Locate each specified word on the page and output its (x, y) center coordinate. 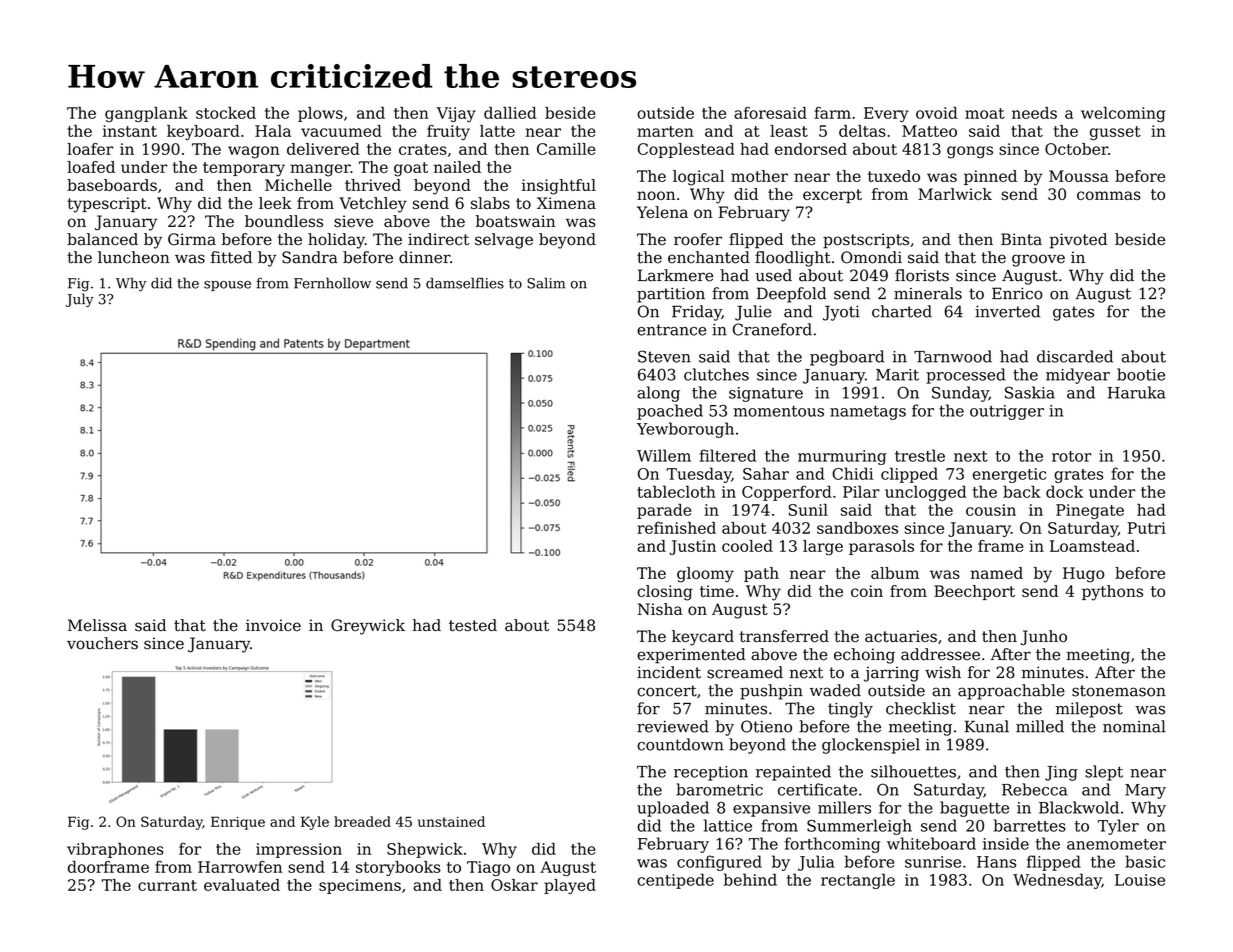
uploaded (673, 809)
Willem (664, 455)
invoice (273, 625)
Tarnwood (953, 356)
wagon (254, 152)
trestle (920, 455)
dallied (510, 113)
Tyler (1118, 827)
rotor (1072, 456)
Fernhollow (332, 283)
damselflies (465, 283)
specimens (360, 886)
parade (664, 511)
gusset (1115, 133)
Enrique (238, 823)
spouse (227, 286)
